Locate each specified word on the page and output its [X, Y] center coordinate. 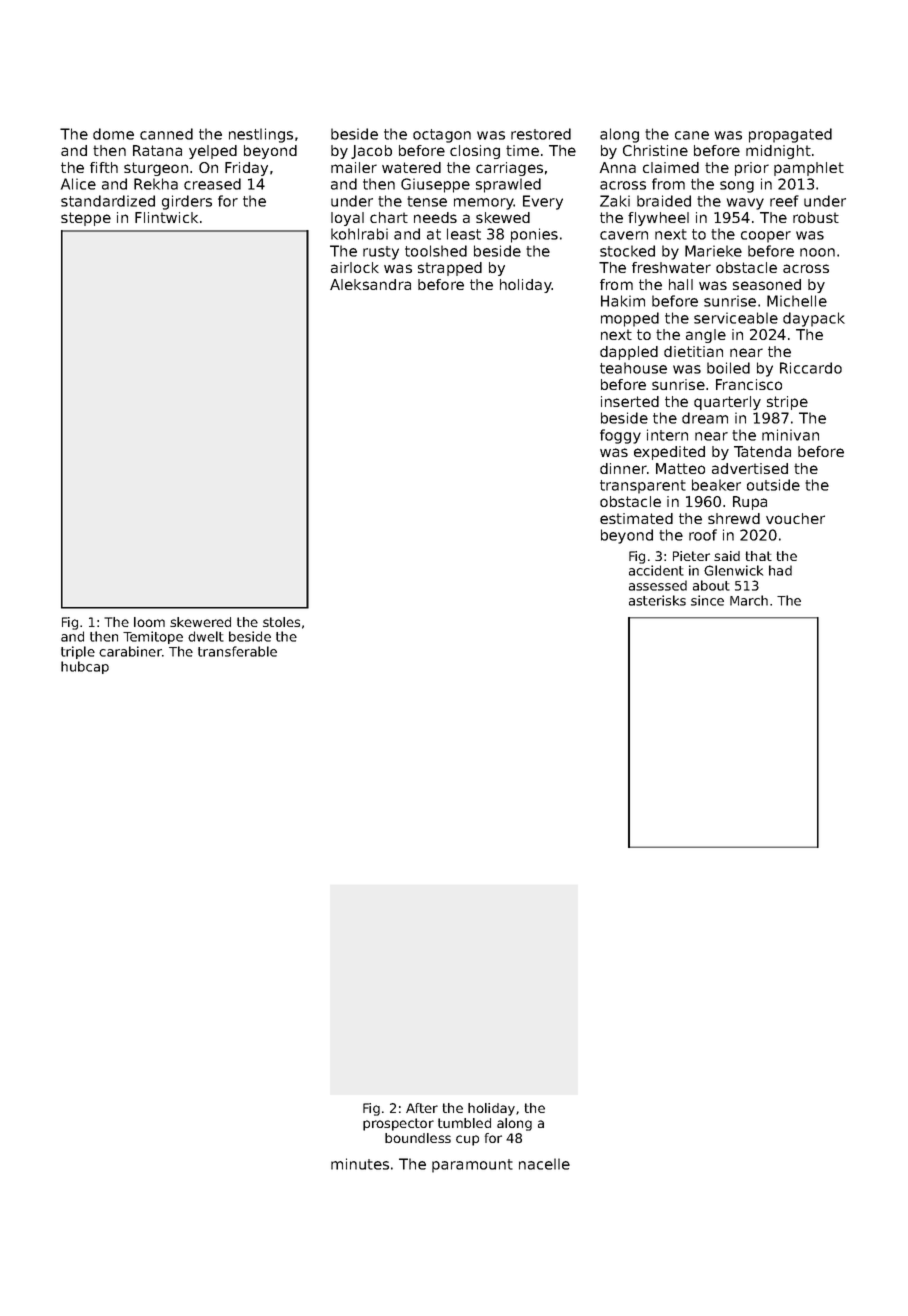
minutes [360, 1164]
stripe [787, 403]
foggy [620, 436]
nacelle [544, 1164]
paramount [472, 1166]
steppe [86, 219]
